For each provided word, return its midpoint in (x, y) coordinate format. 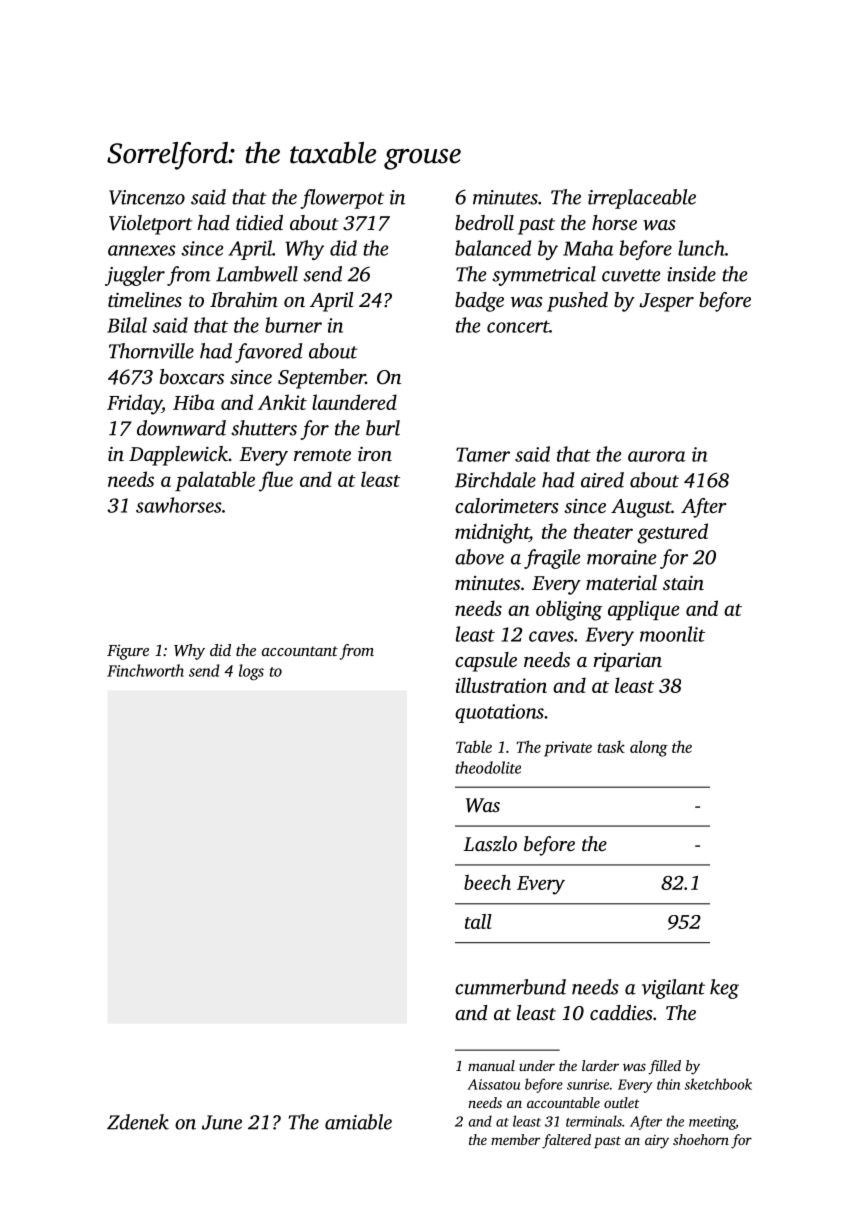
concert (518, 326)
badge (479, 302)
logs (251, 672)
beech (487, 882)
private (568, 749)
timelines (145, 299)
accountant (300, 651)
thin (668, 1084)
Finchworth (145, 670)
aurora (657, 456)
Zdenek (138, 1122)
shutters (264, 428)
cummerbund (510, 987)
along (649, 748)
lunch (701, 248)
